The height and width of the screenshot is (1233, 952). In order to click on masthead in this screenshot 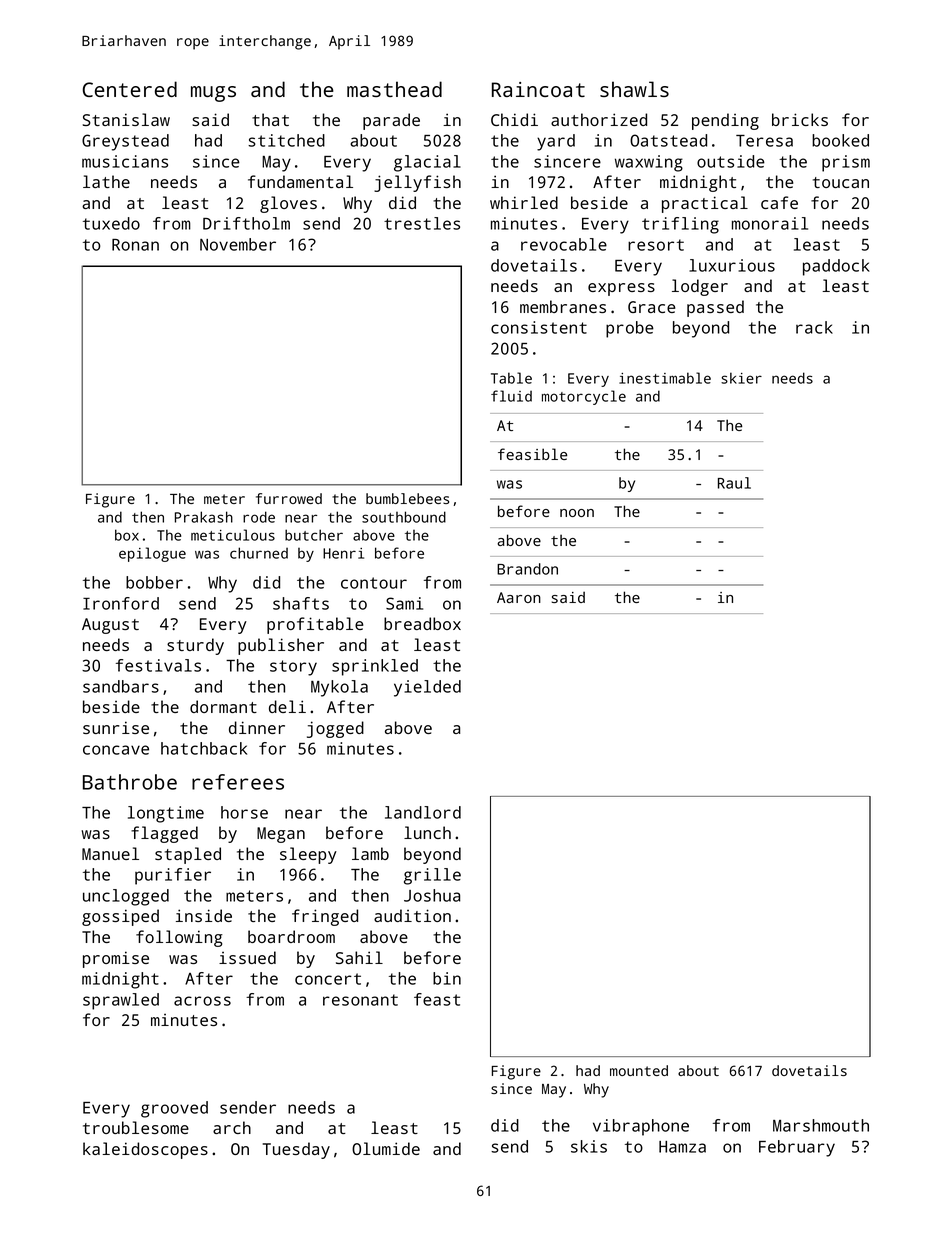, I will do `click(394, 89)`.
